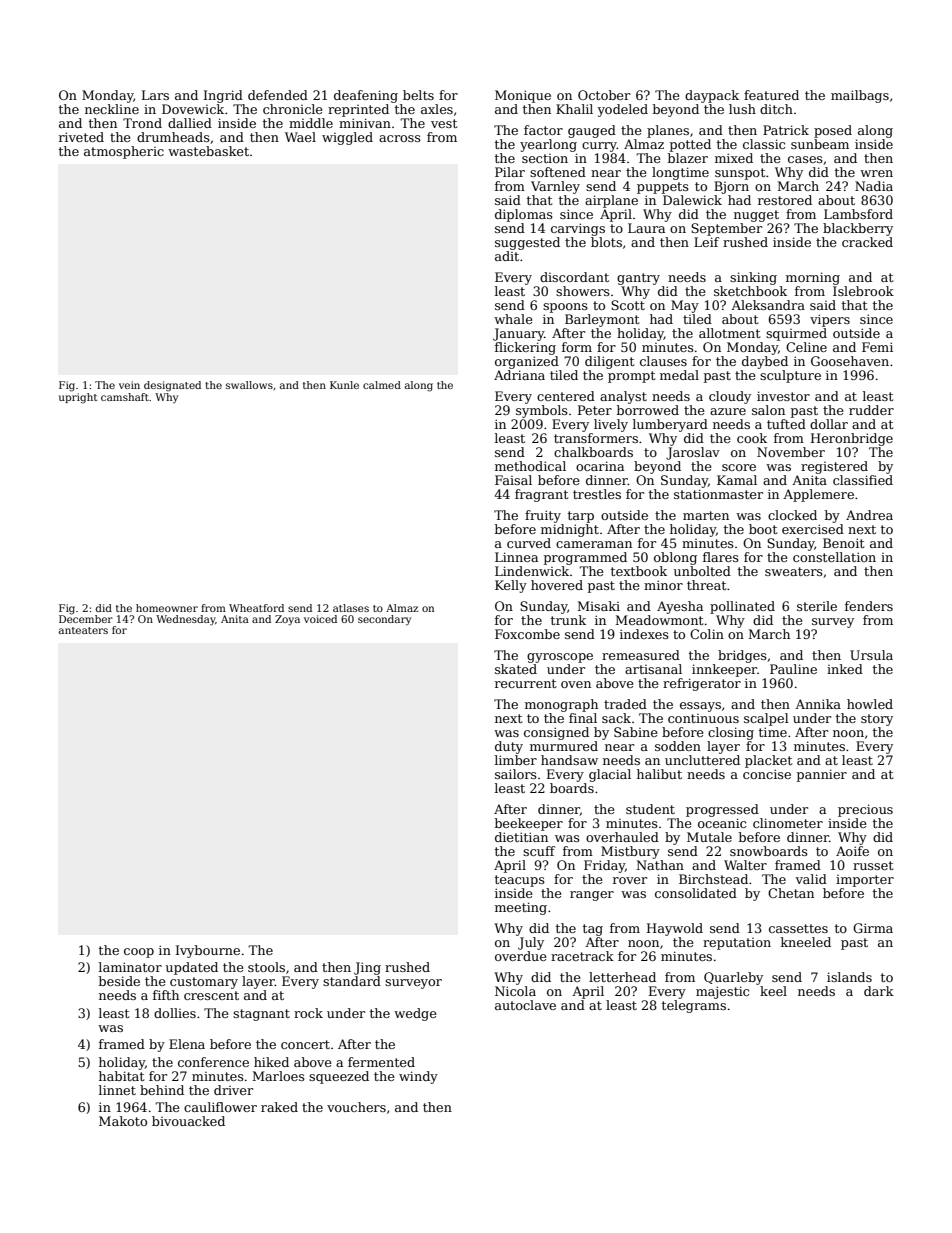  Describe the element at coordinates (576, 684) in the screenshot. I see `oven` at that location.
